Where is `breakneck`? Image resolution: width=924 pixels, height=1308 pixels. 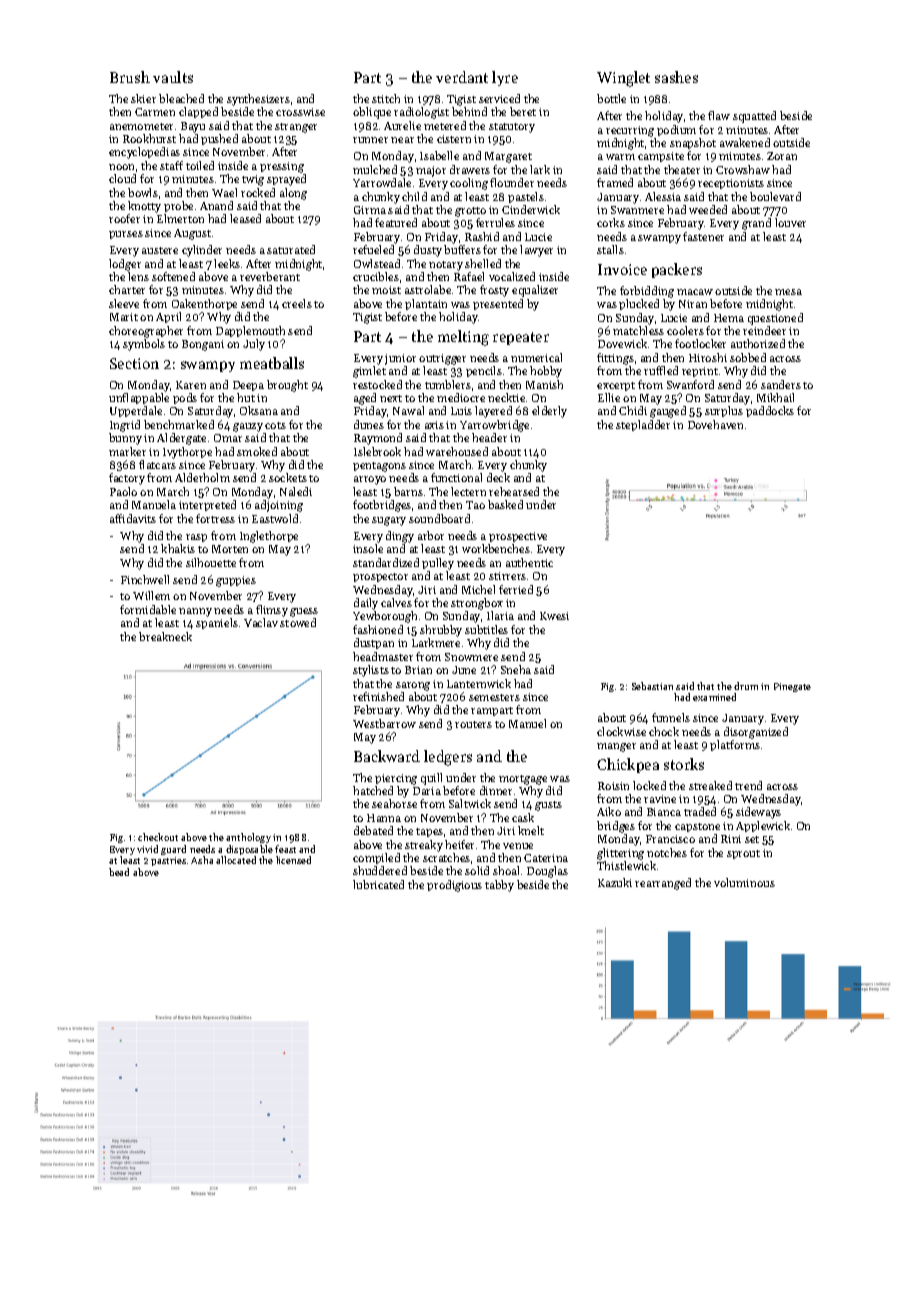 breakneck is located at coordinates (165, 636).
